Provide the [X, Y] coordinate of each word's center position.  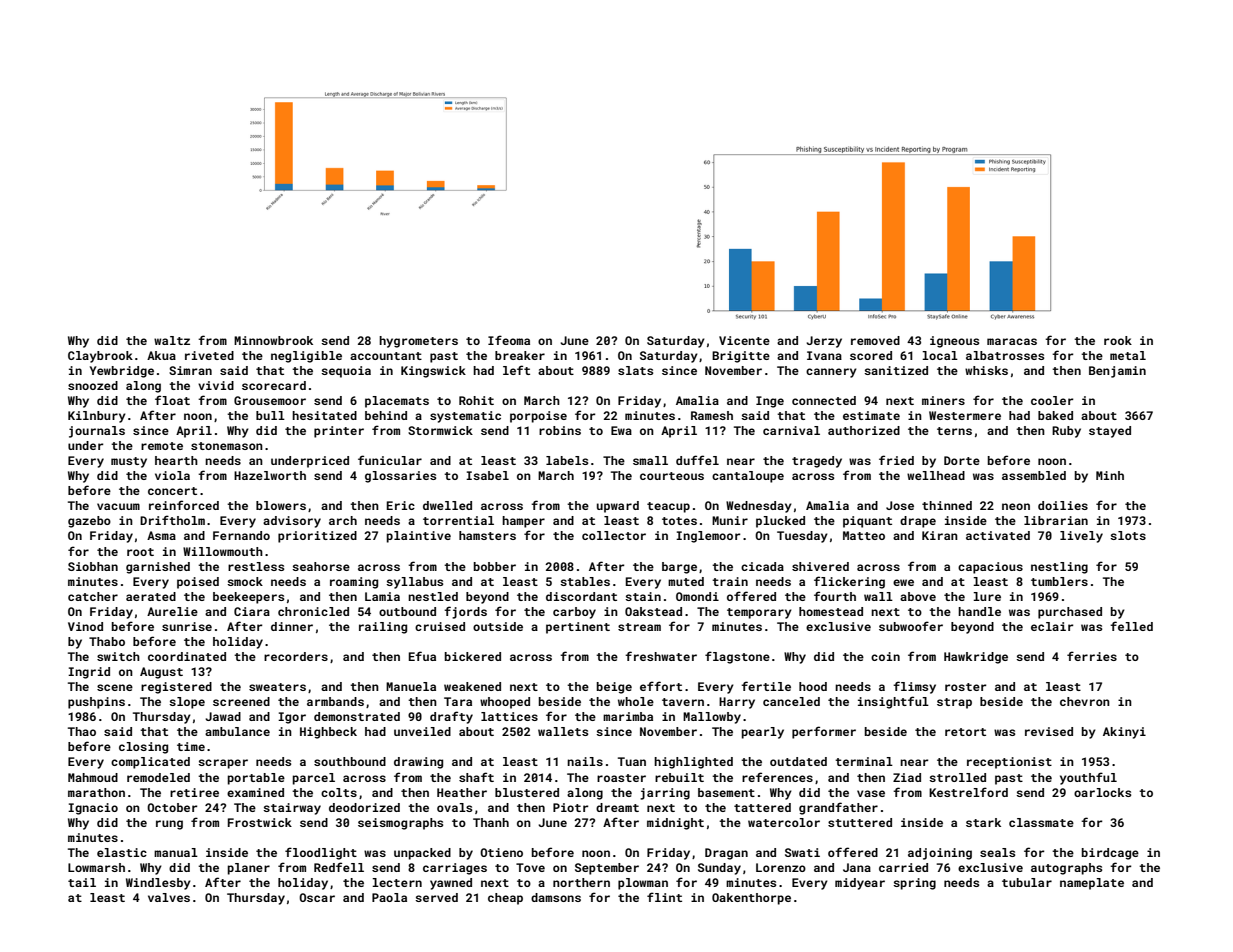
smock [245, 581]
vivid [216, 385]
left [516, 370]
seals [997, 852]
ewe [903, 582]
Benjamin [1117, 372]
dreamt [617, 807]
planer [249, 869]
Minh [1110, 475]
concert [172, 491]
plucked [780, 522]
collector [614, 535]
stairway [292, 809]
